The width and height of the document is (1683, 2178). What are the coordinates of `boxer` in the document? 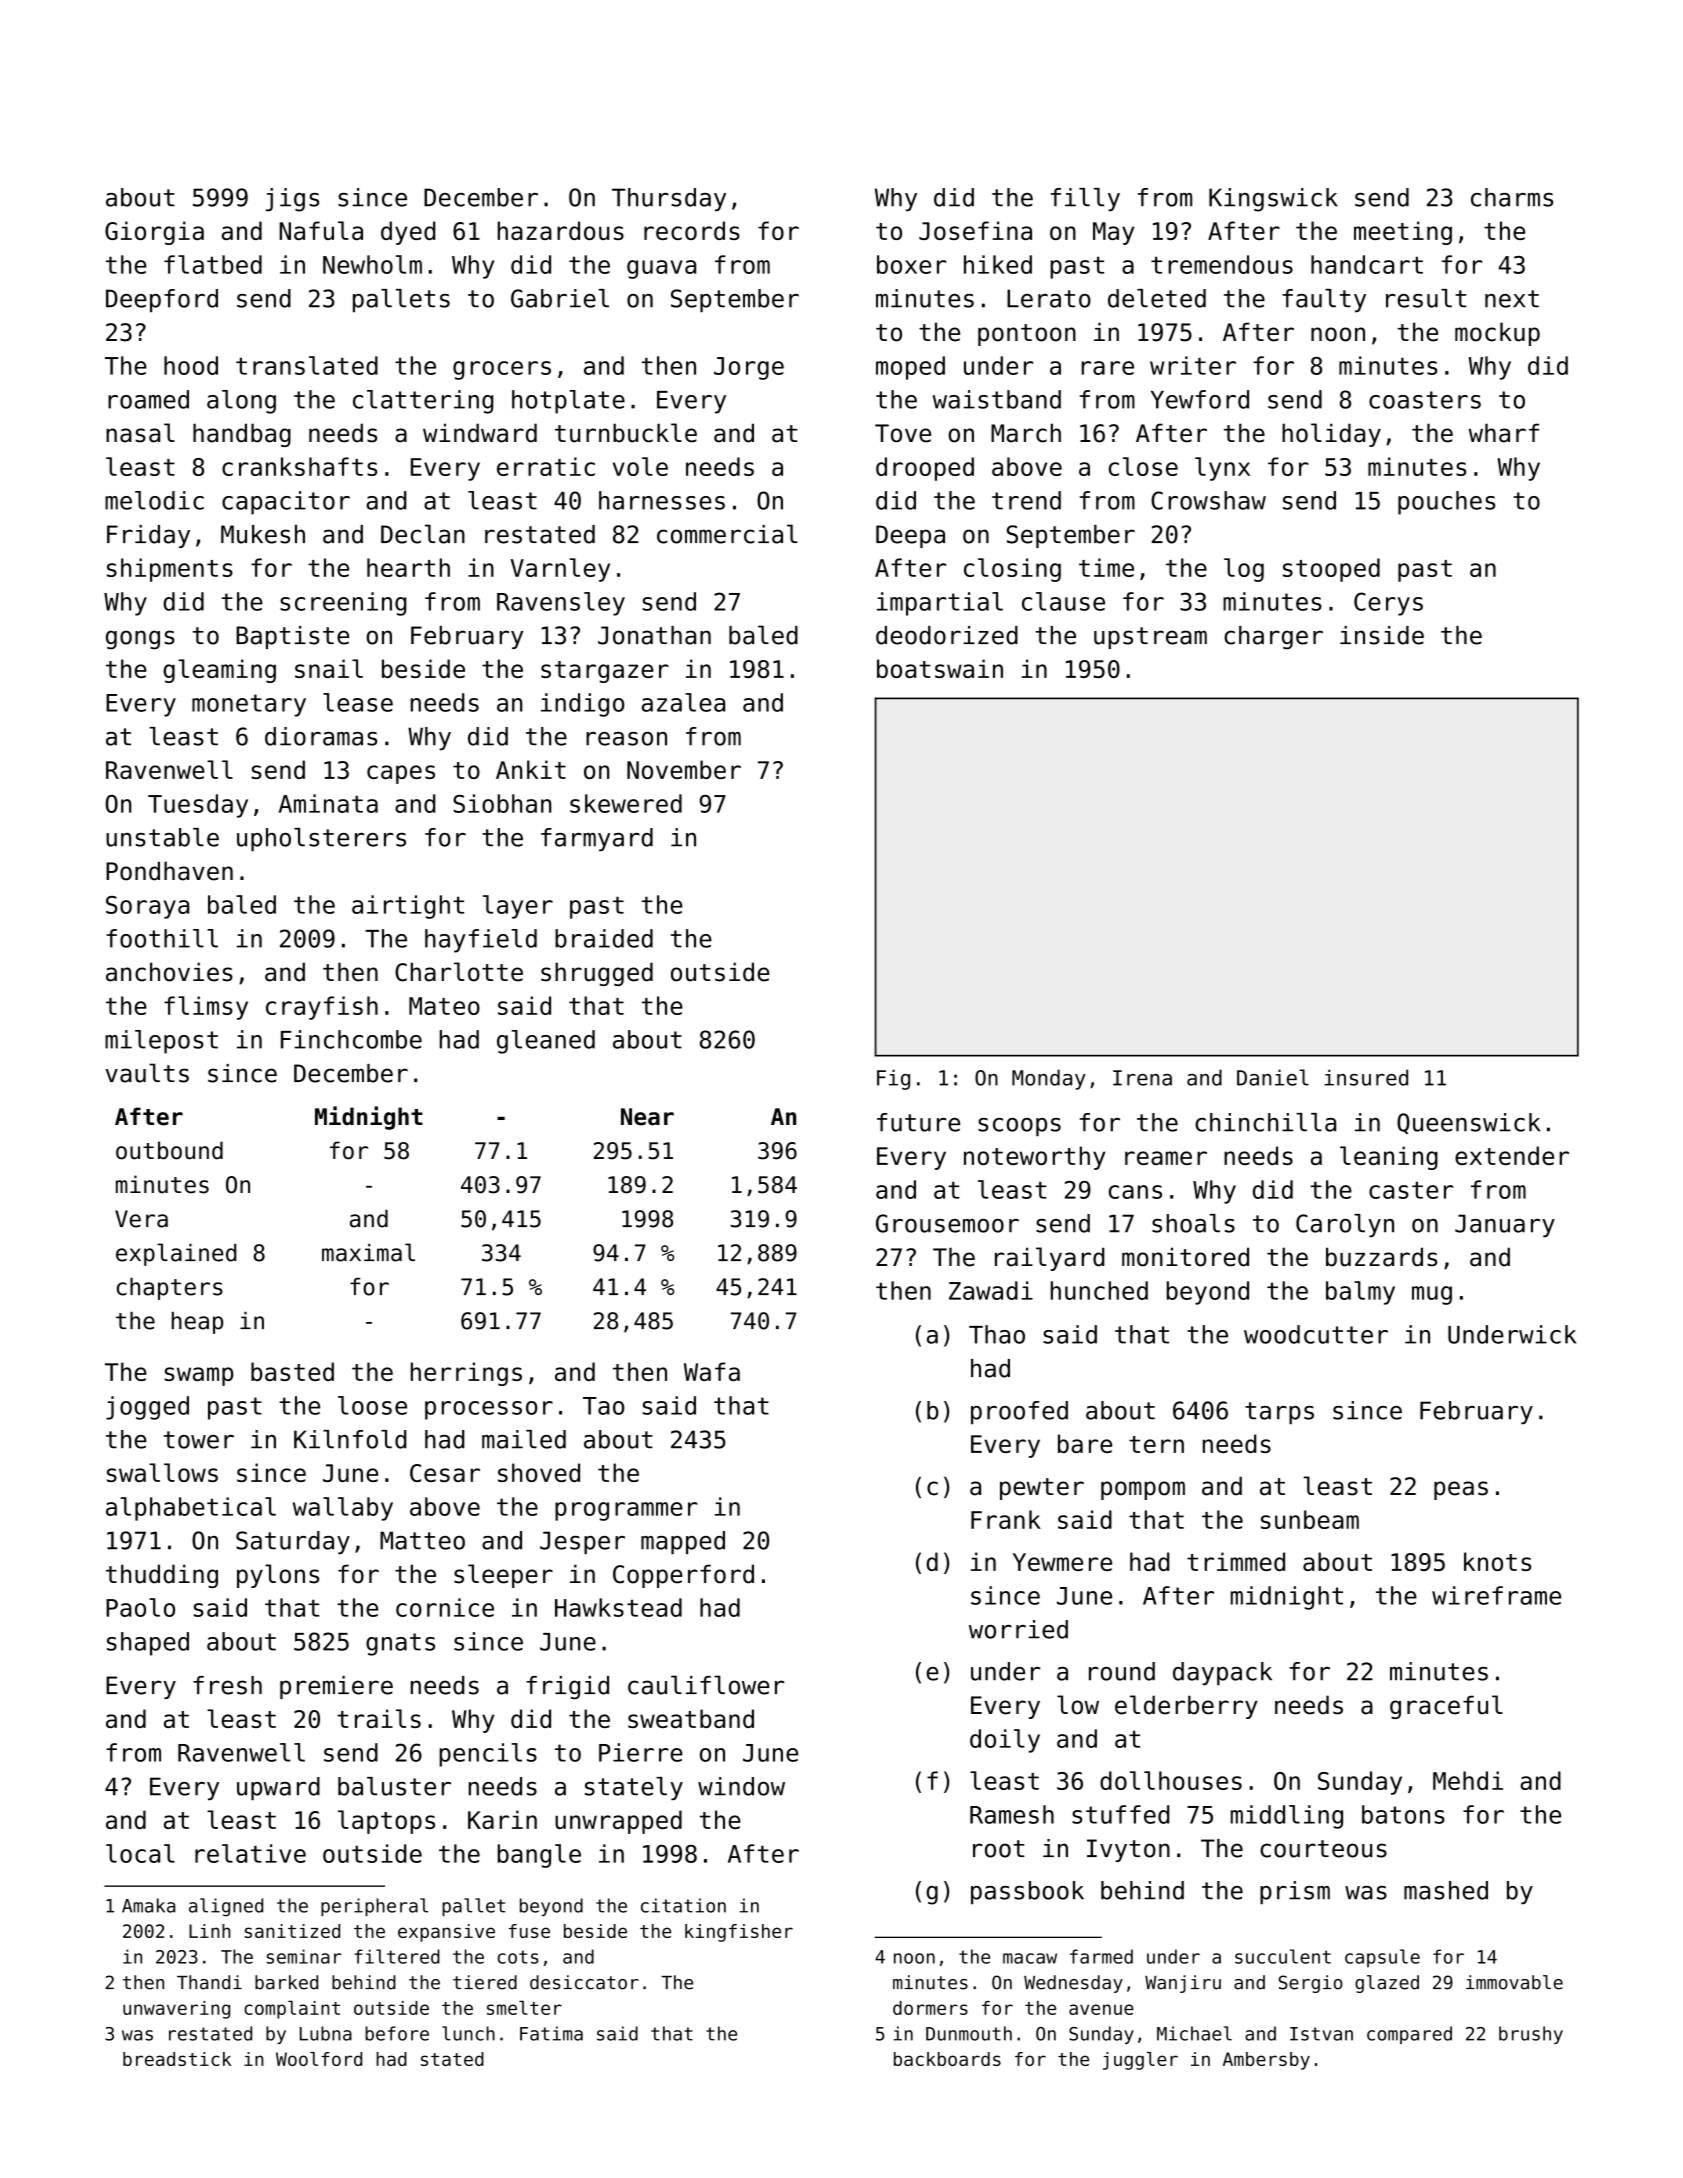 It's located at (911, 264).
